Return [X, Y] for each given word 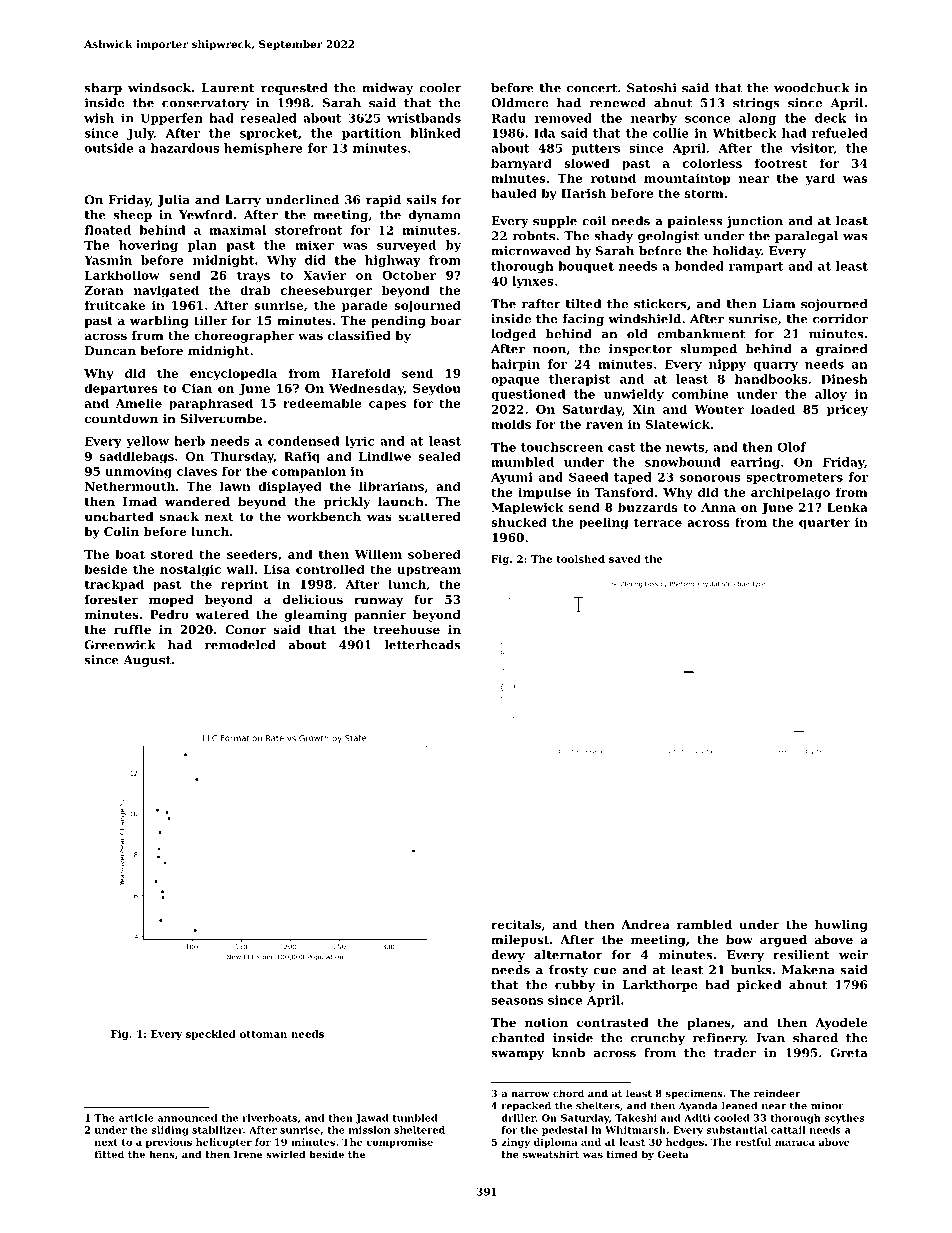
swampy [517, 1055]
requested [294, 89]
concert [592, 88]
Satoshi [651, 88]
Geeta [673, 1154]
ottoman [263, 1034]
